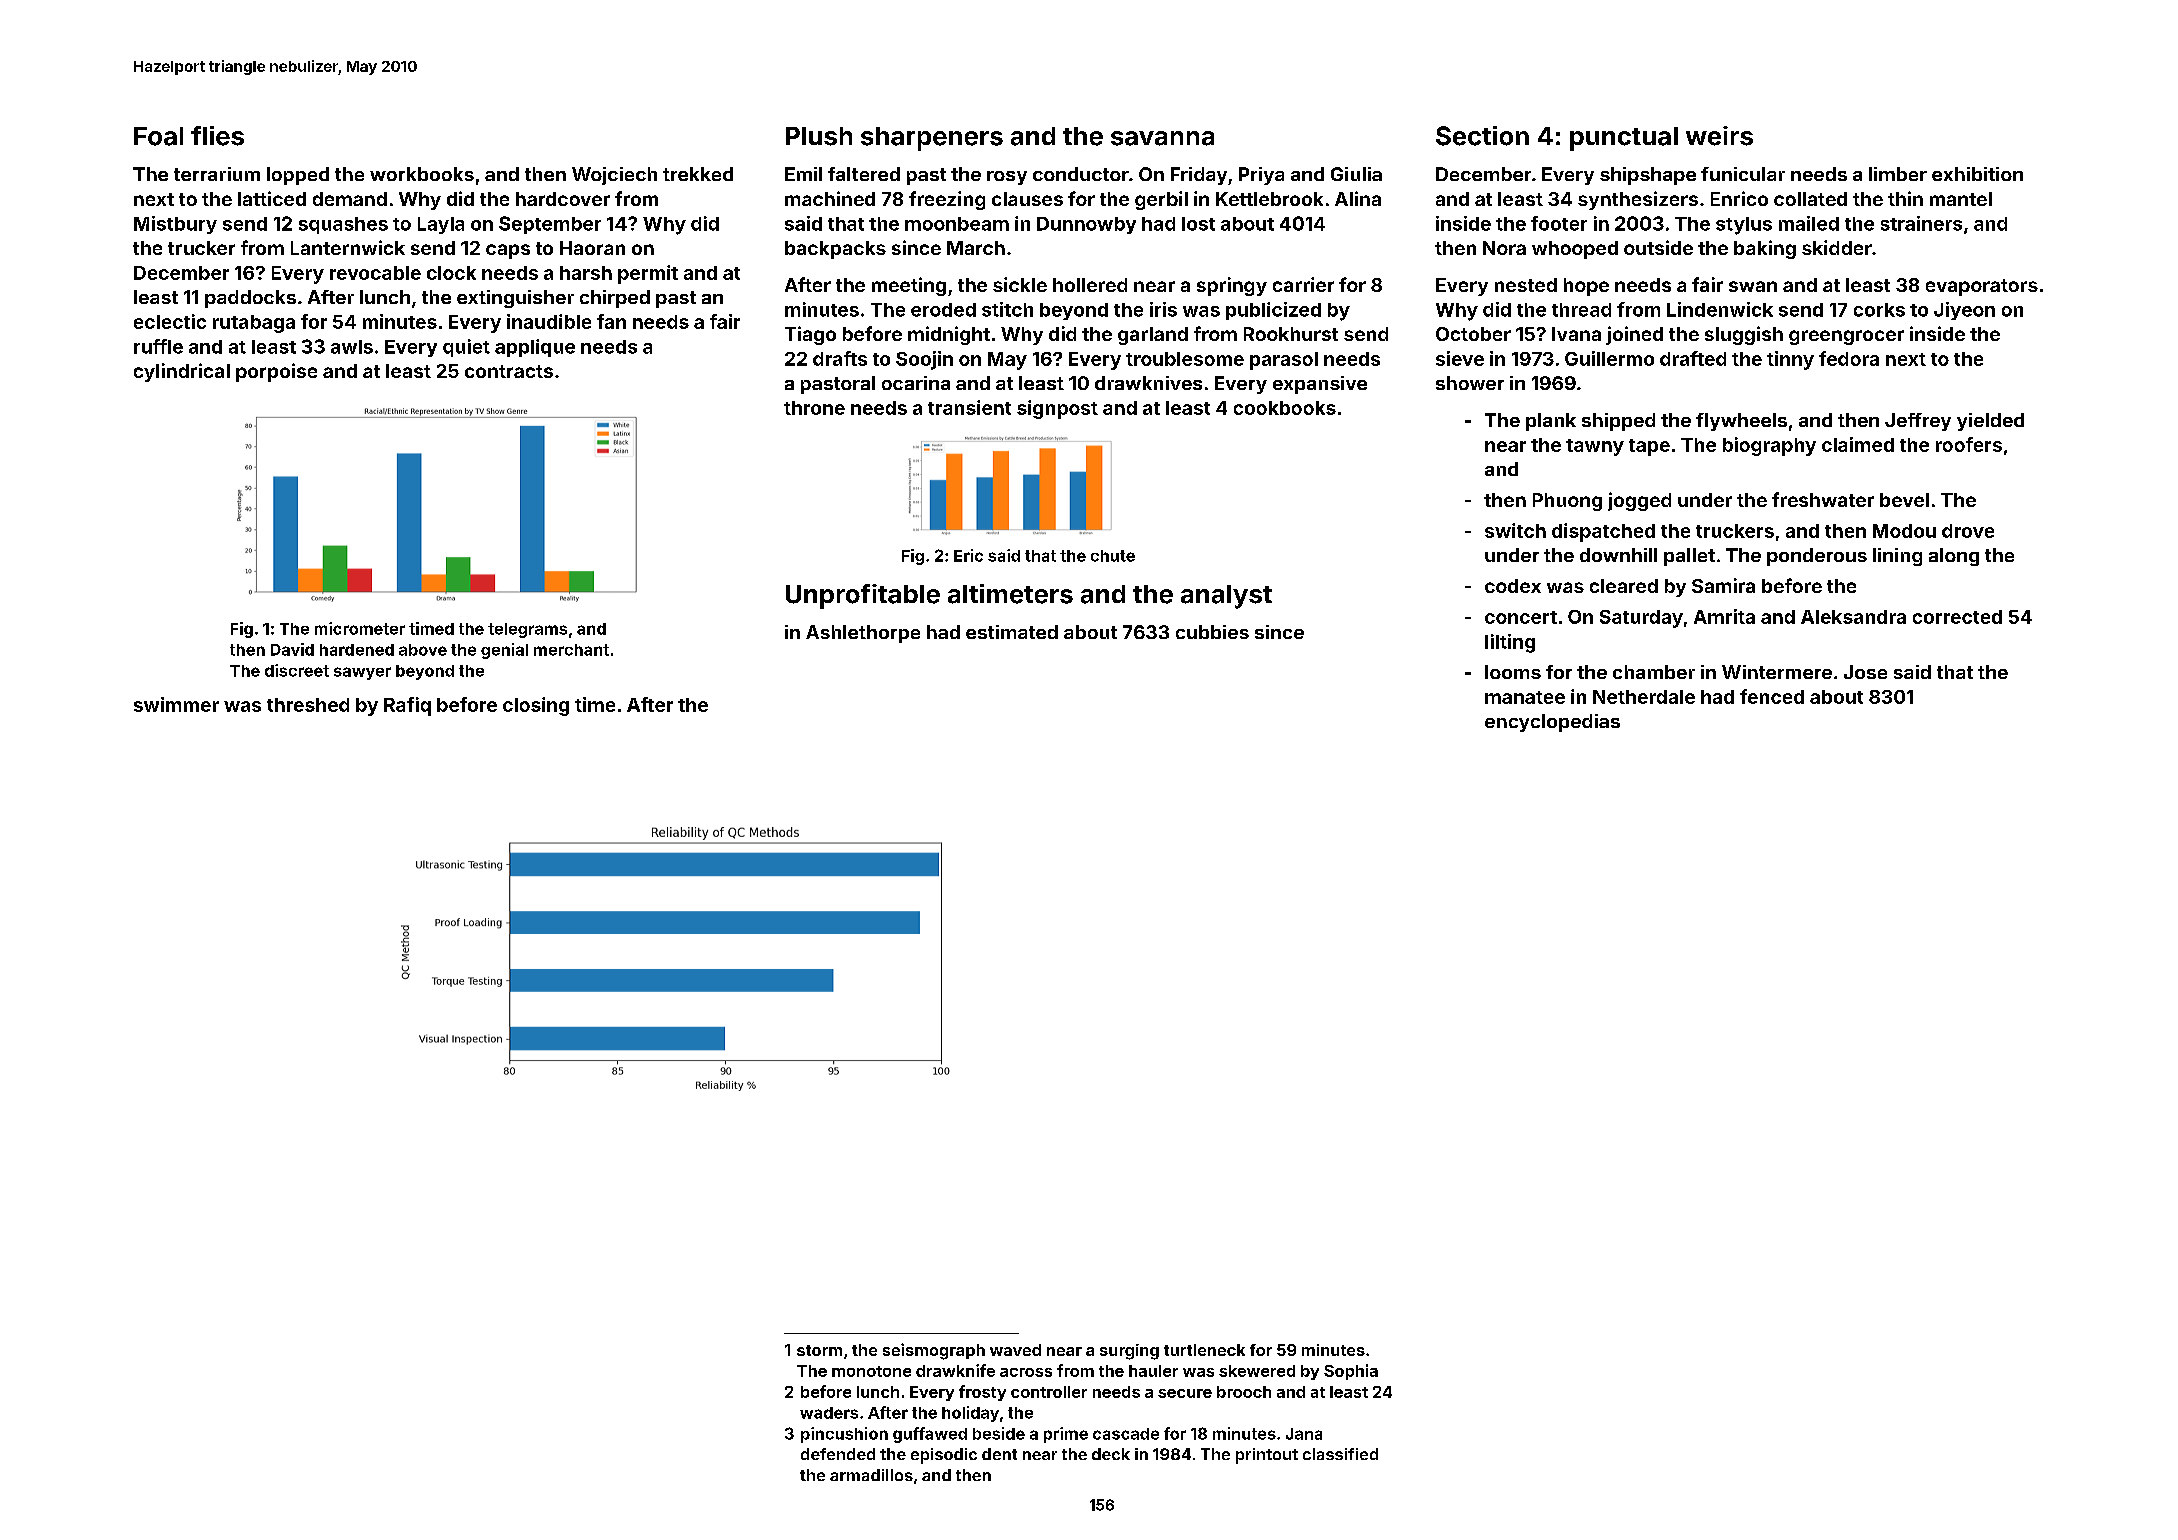  Describe the element at coordinates (176, 704) in the page. I see `swimmer` at that location.
